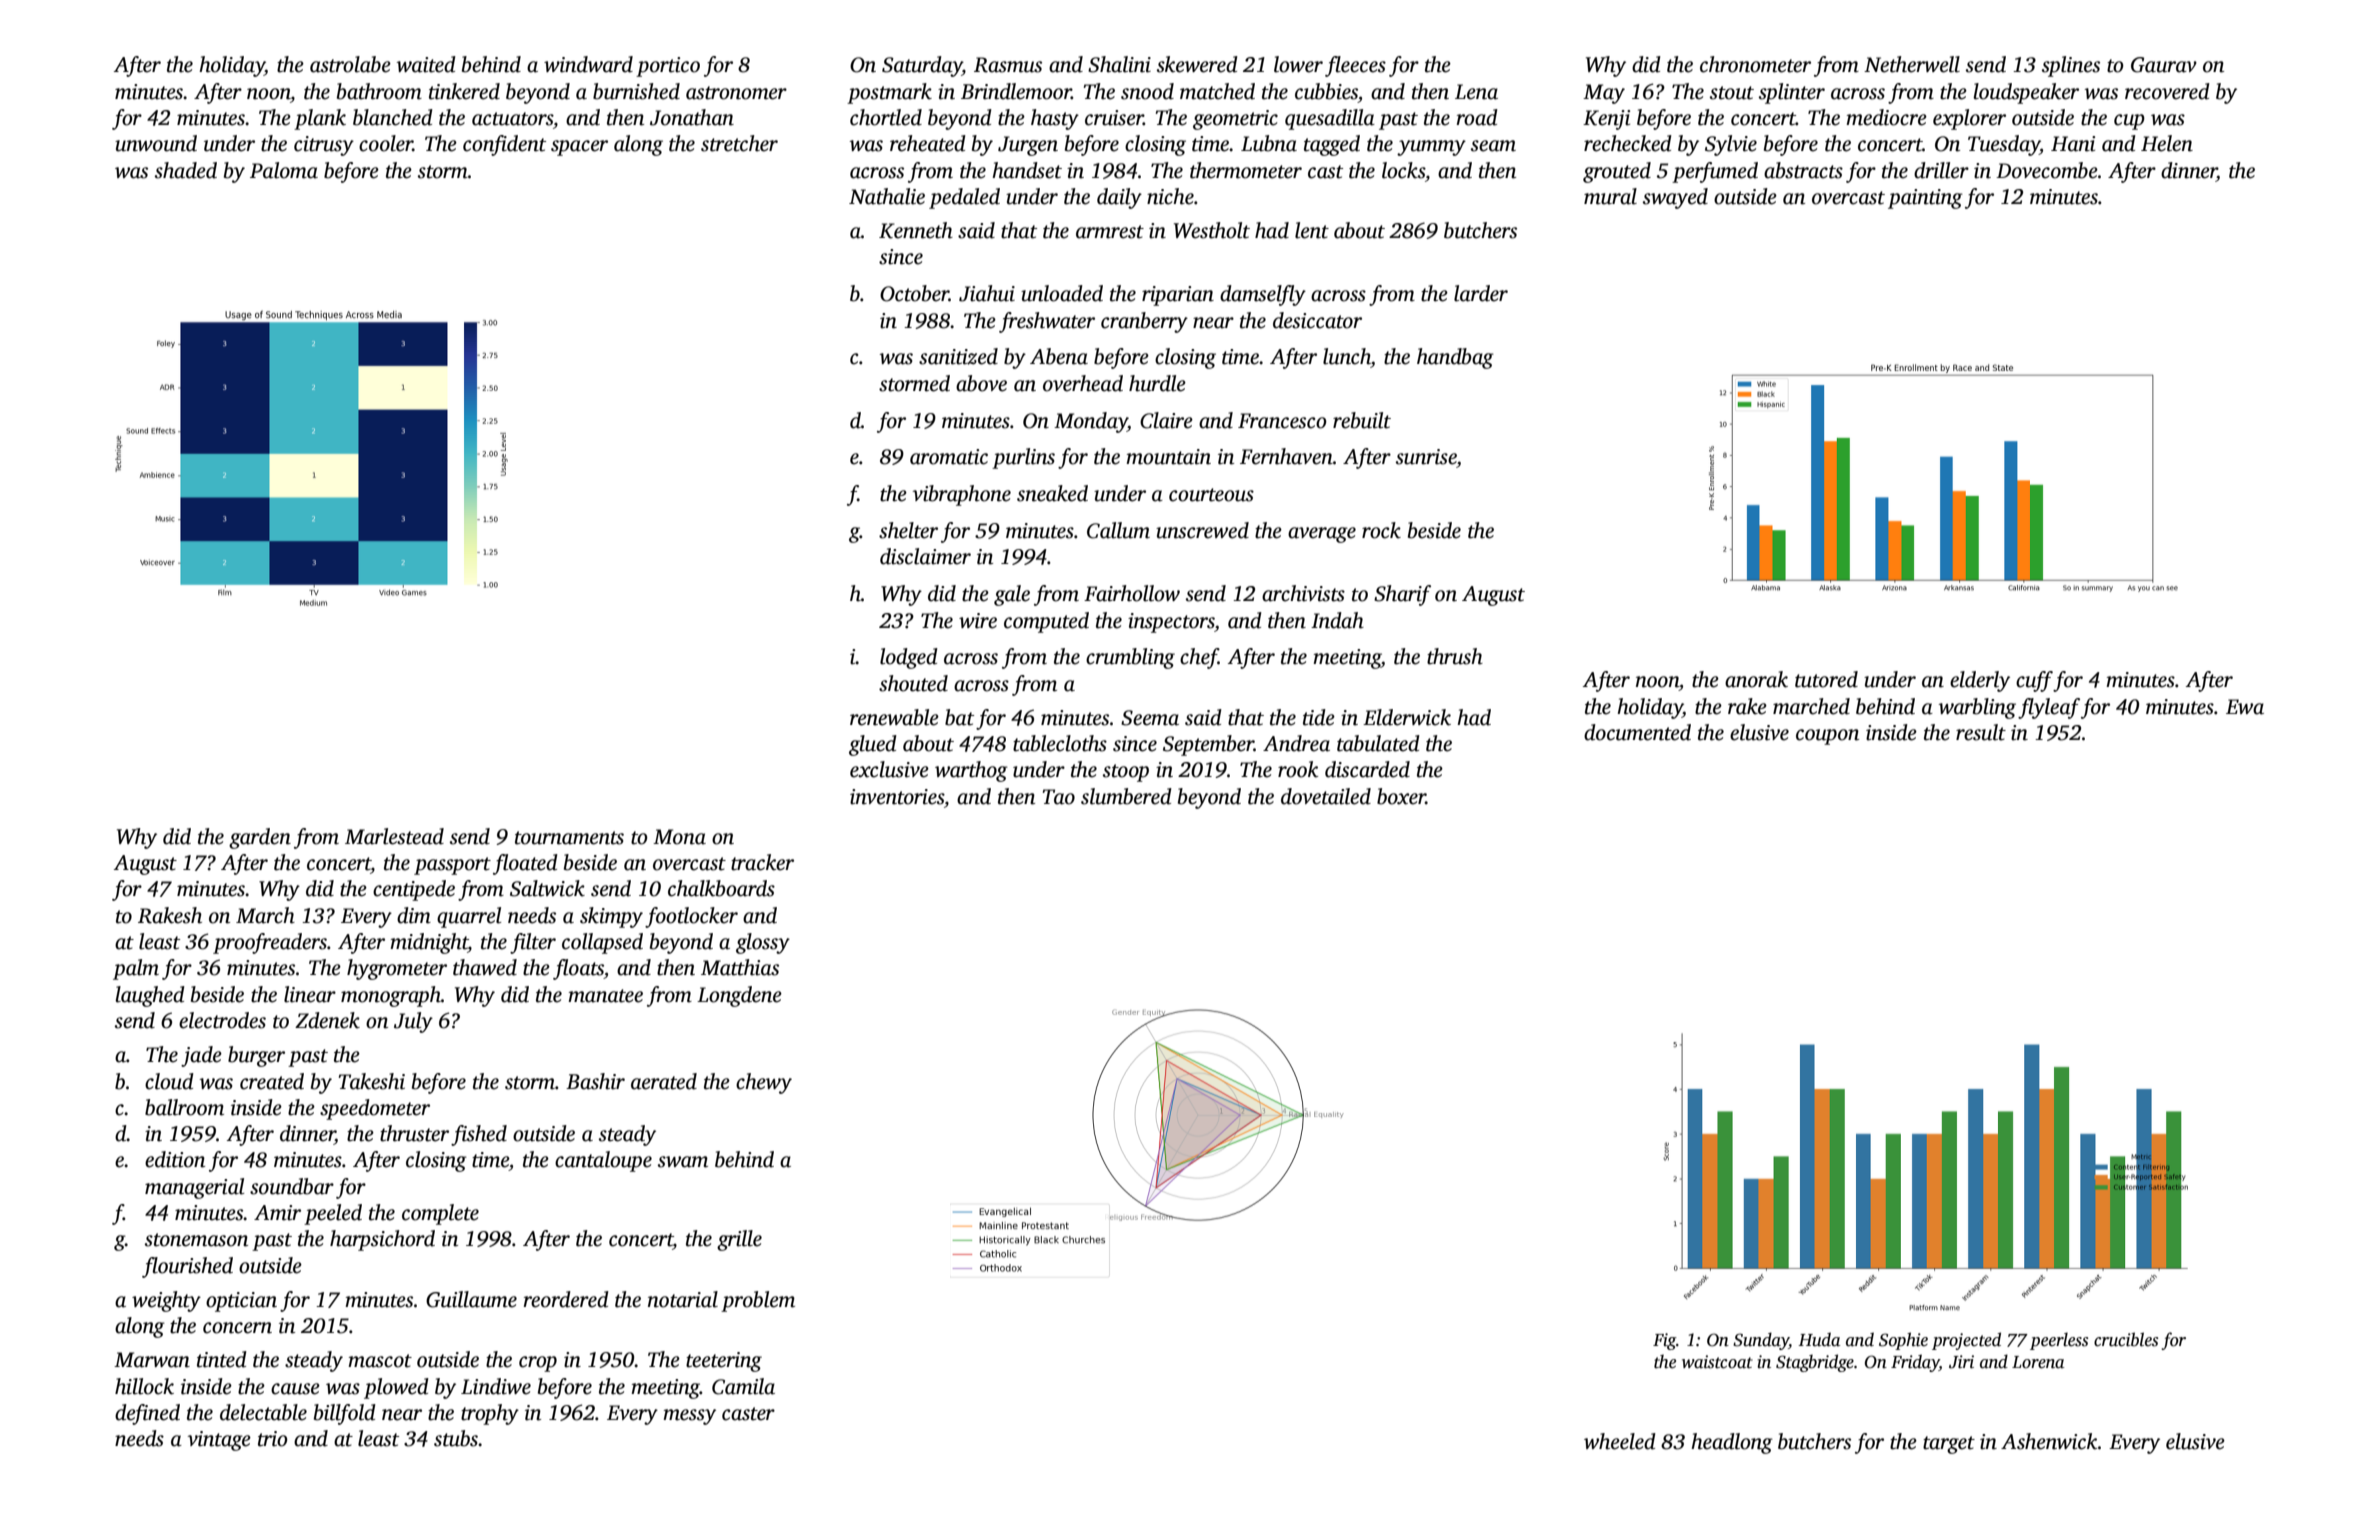 The image size is (2380, 1540). Describe the element at coordinates (1819, 1339) in the document. I see `Huda` at that location.
